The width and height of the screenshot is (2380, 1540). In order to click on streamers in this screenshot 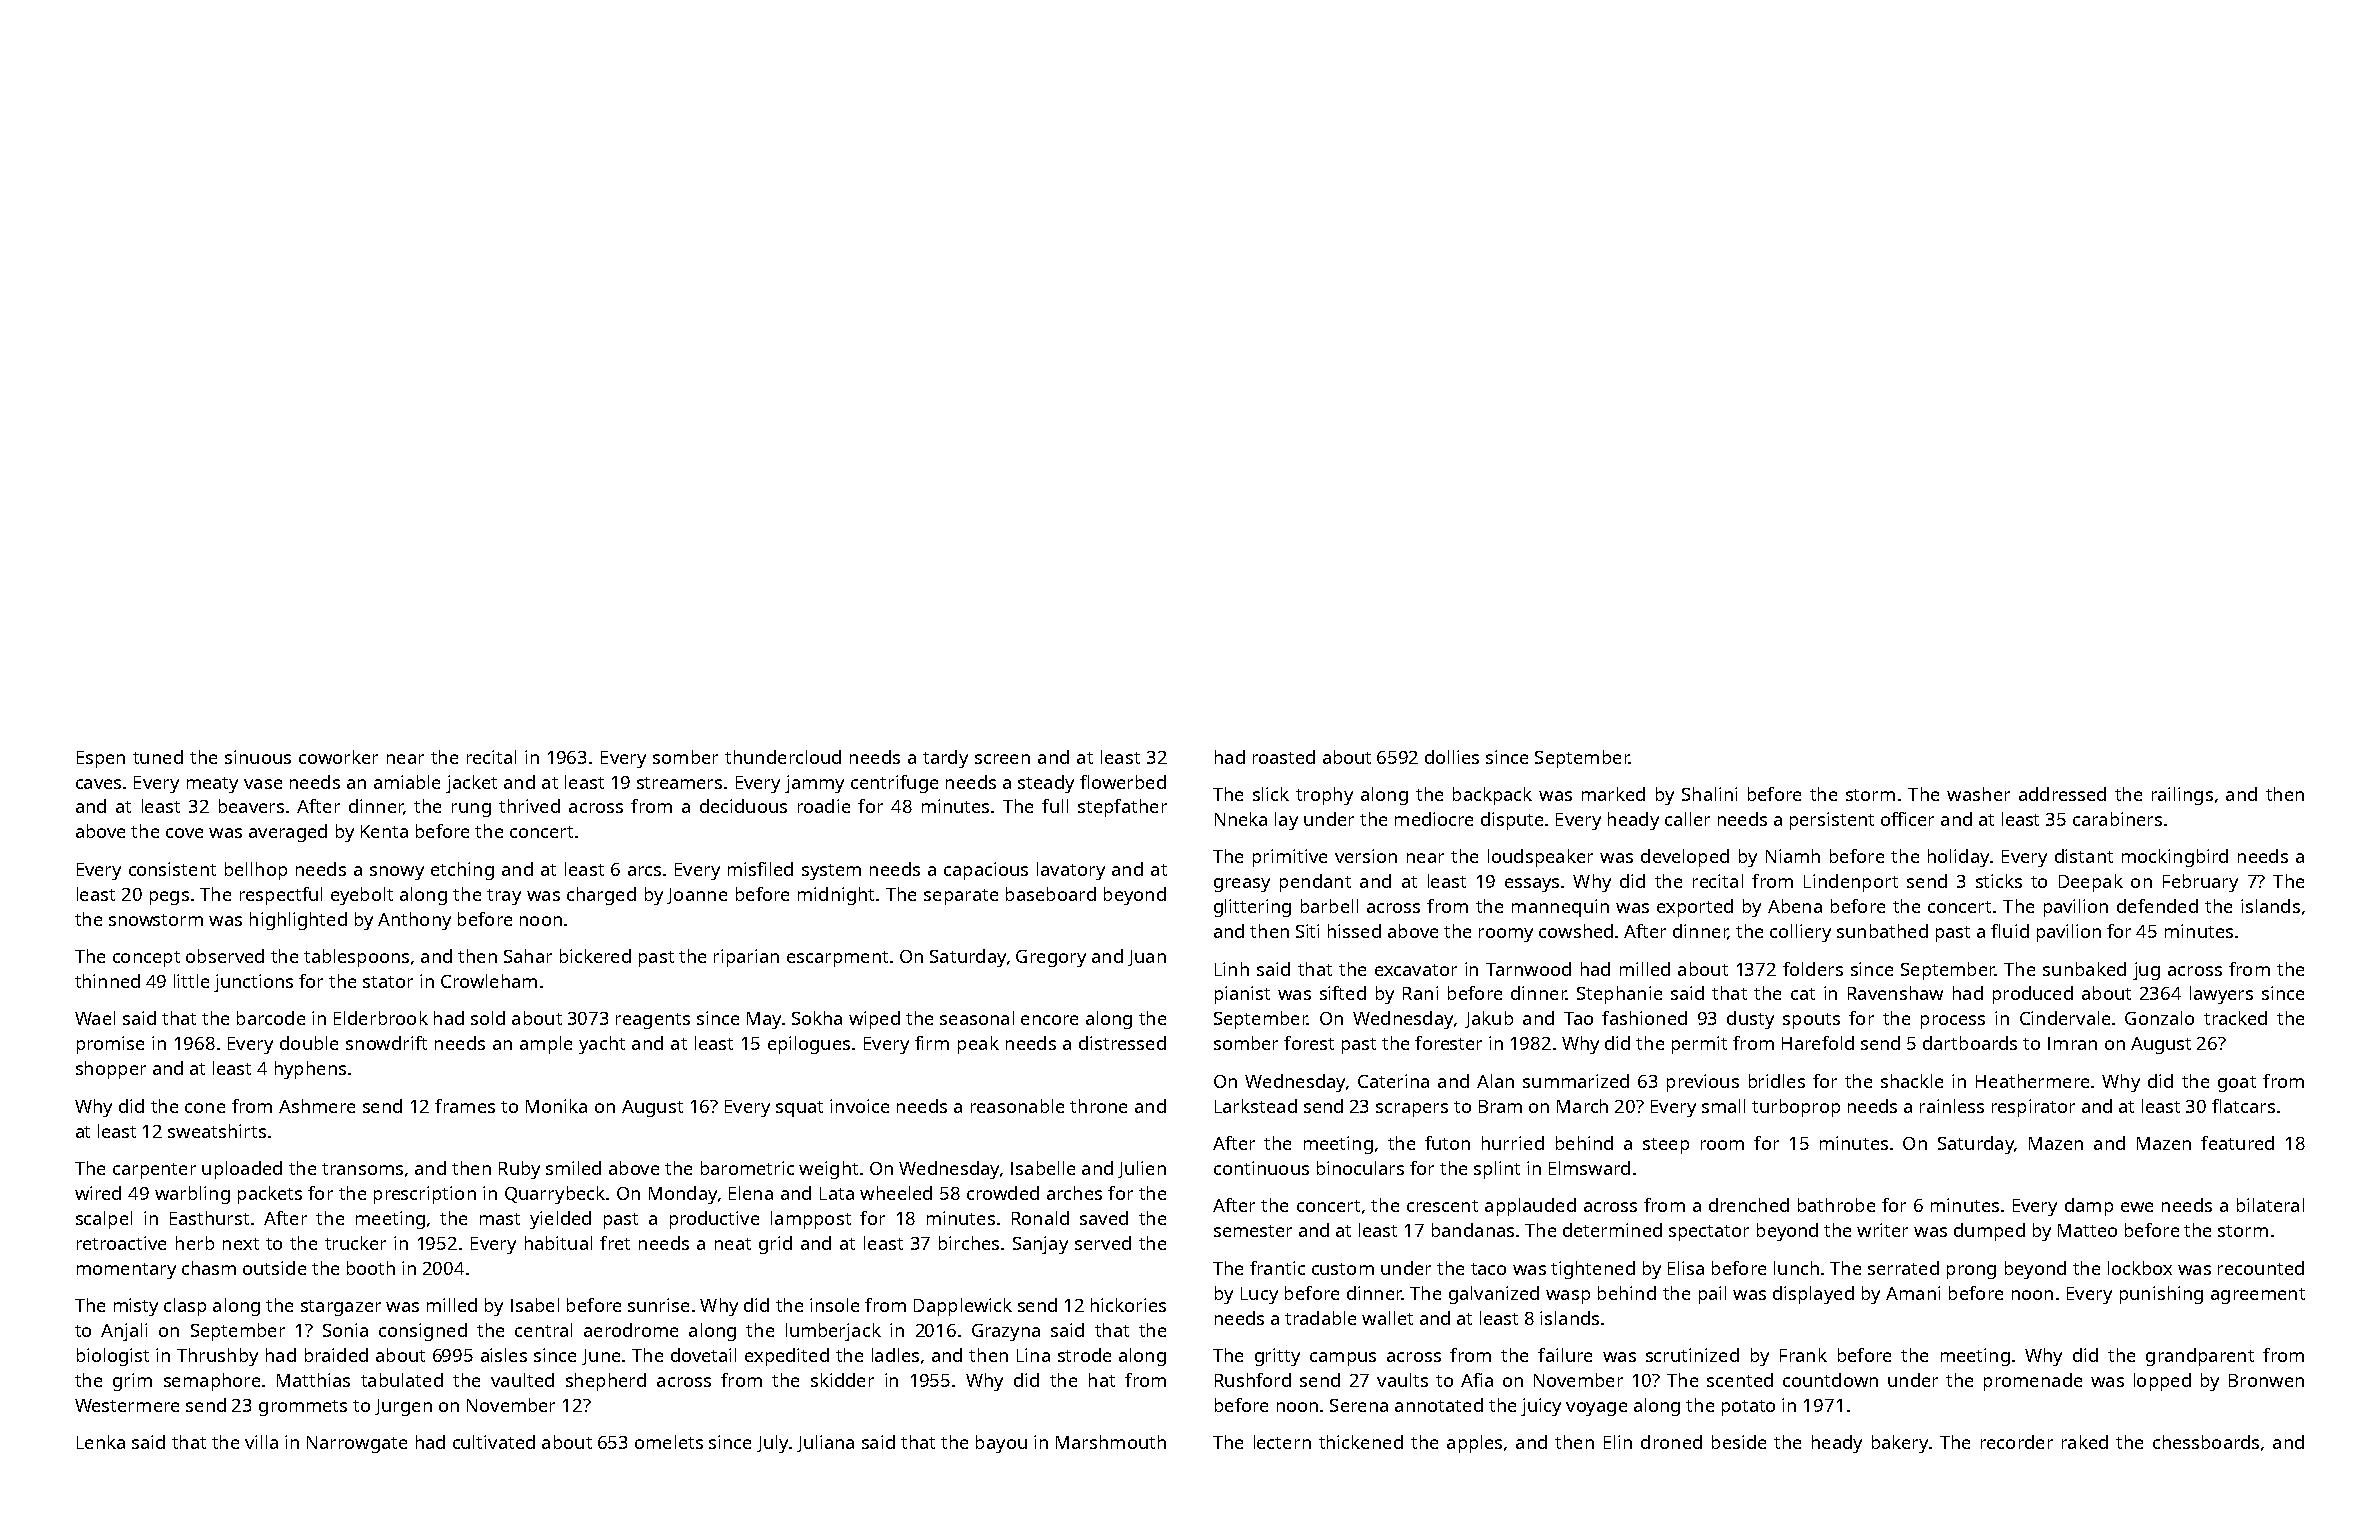, I will do `click(679, 783)`.
